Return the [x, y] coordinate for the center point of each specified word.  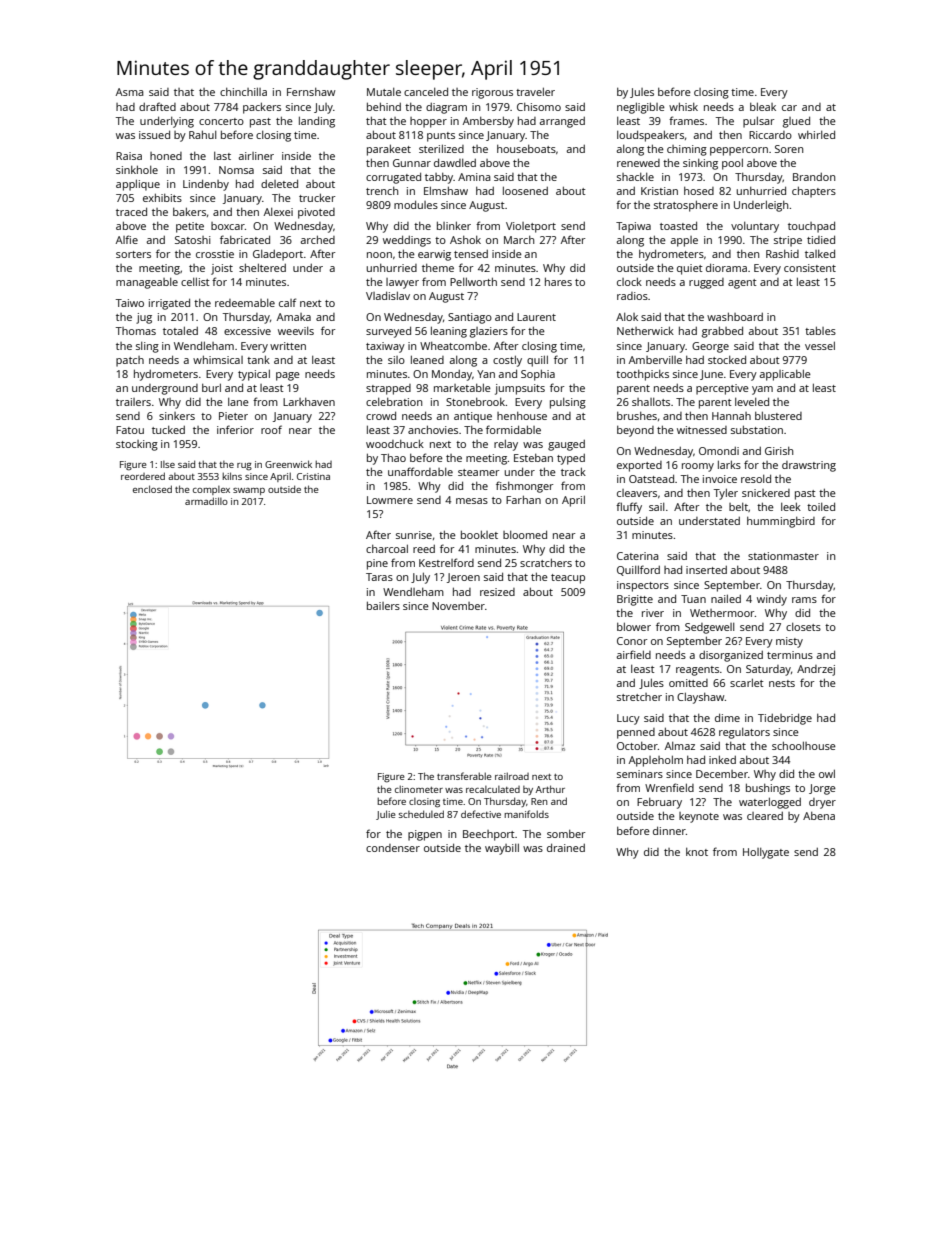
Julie [386, 815]
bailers [383, 605]
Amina [474, 177]
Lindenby [206, 185]
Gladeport [278, 255]
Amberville [655, 359]
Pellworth [473, 281]
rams [804, 600]
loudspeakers [650, 136]
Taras [379, 577]
